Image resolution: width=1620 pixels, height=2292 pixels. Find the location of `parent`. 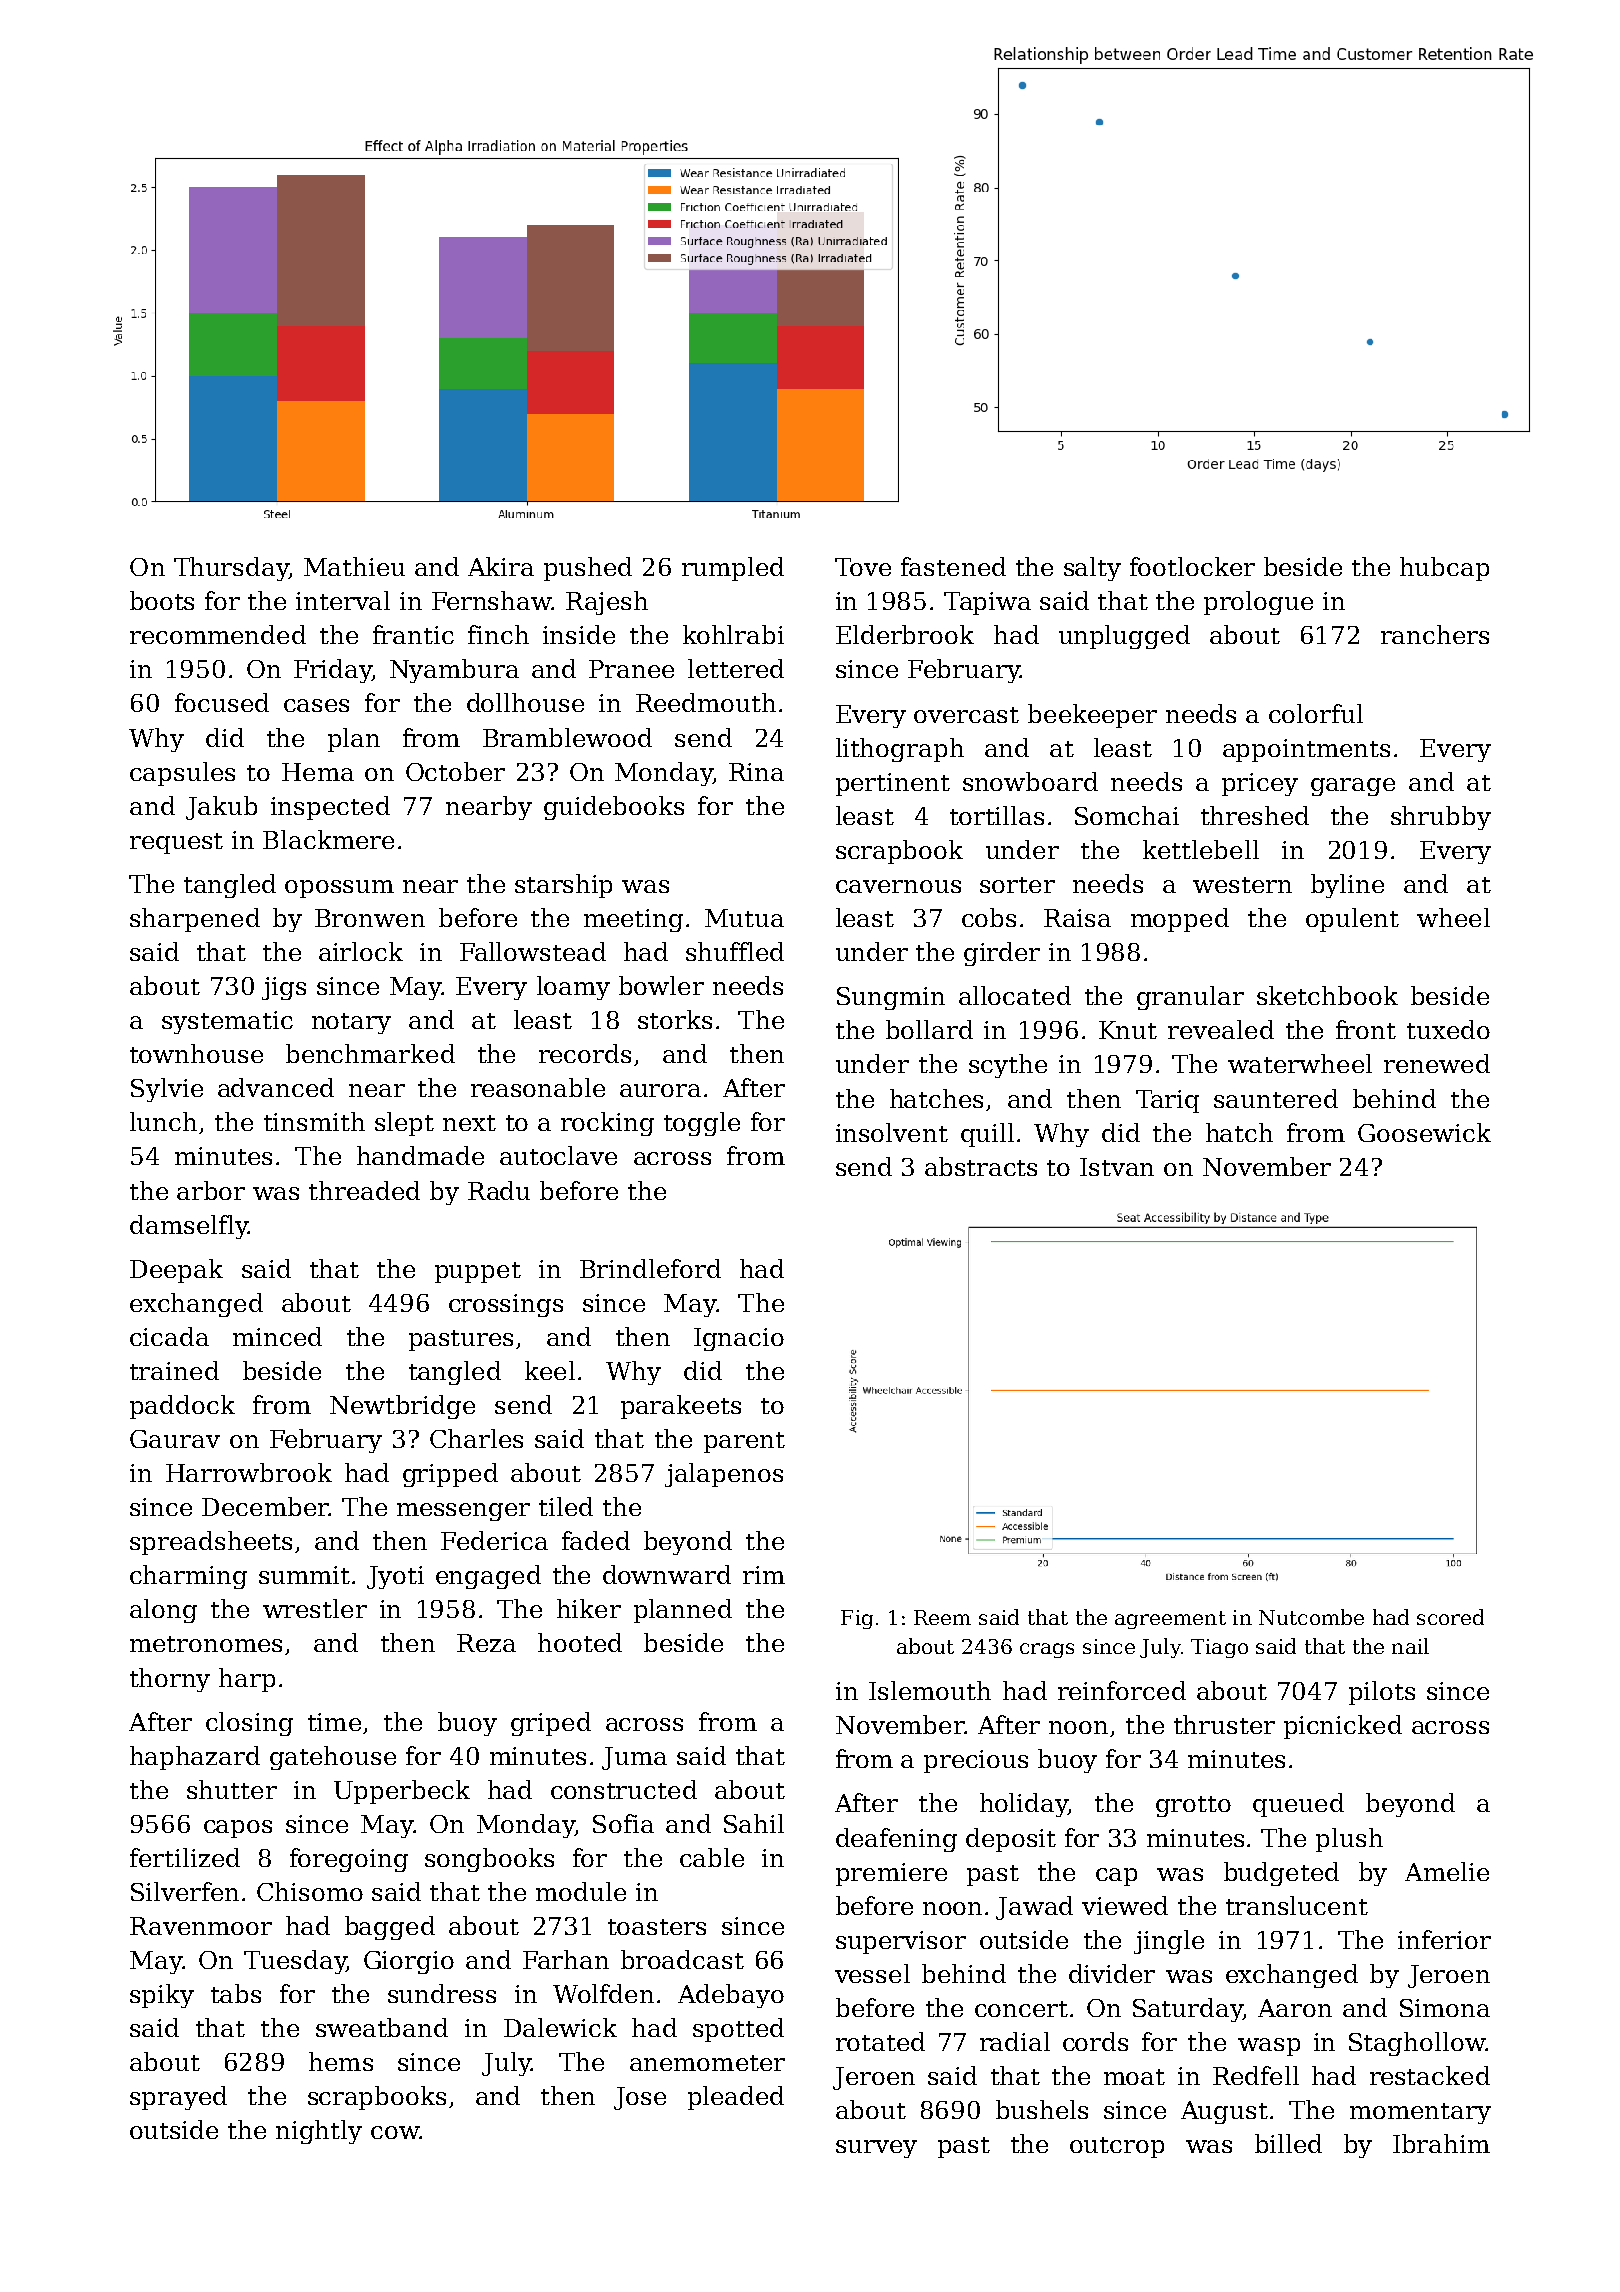

parent is located at coordinates (744, 1442).
